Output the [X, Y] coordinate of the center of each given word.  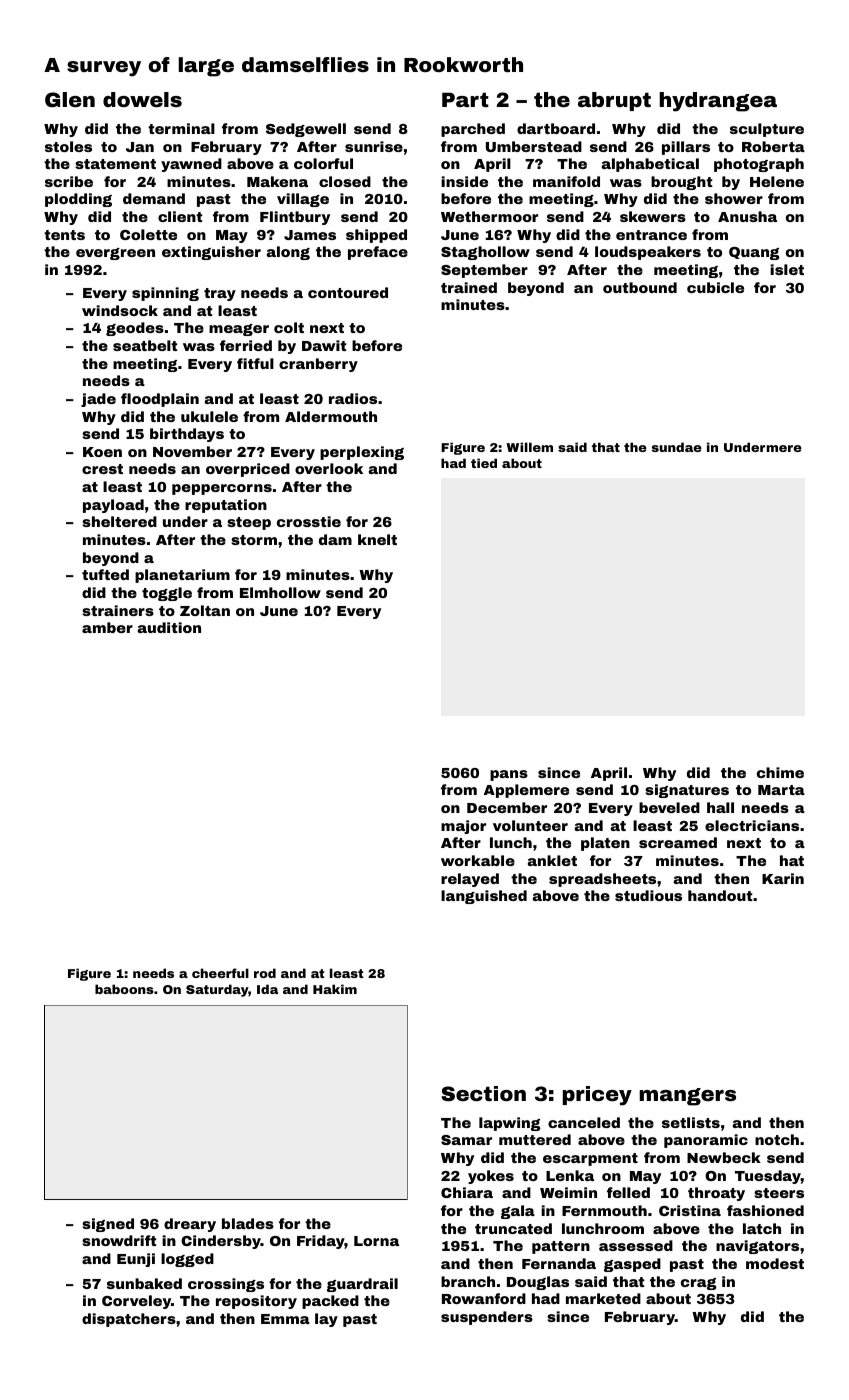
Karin [783, 878]
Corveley [136, 1302]
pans [509, 775]
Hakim [335, 989]
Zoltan [205, 610]
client [180, 216]
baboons [124, 989]
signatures [687, 791]
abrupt [614, 101]
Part [465, 99]
